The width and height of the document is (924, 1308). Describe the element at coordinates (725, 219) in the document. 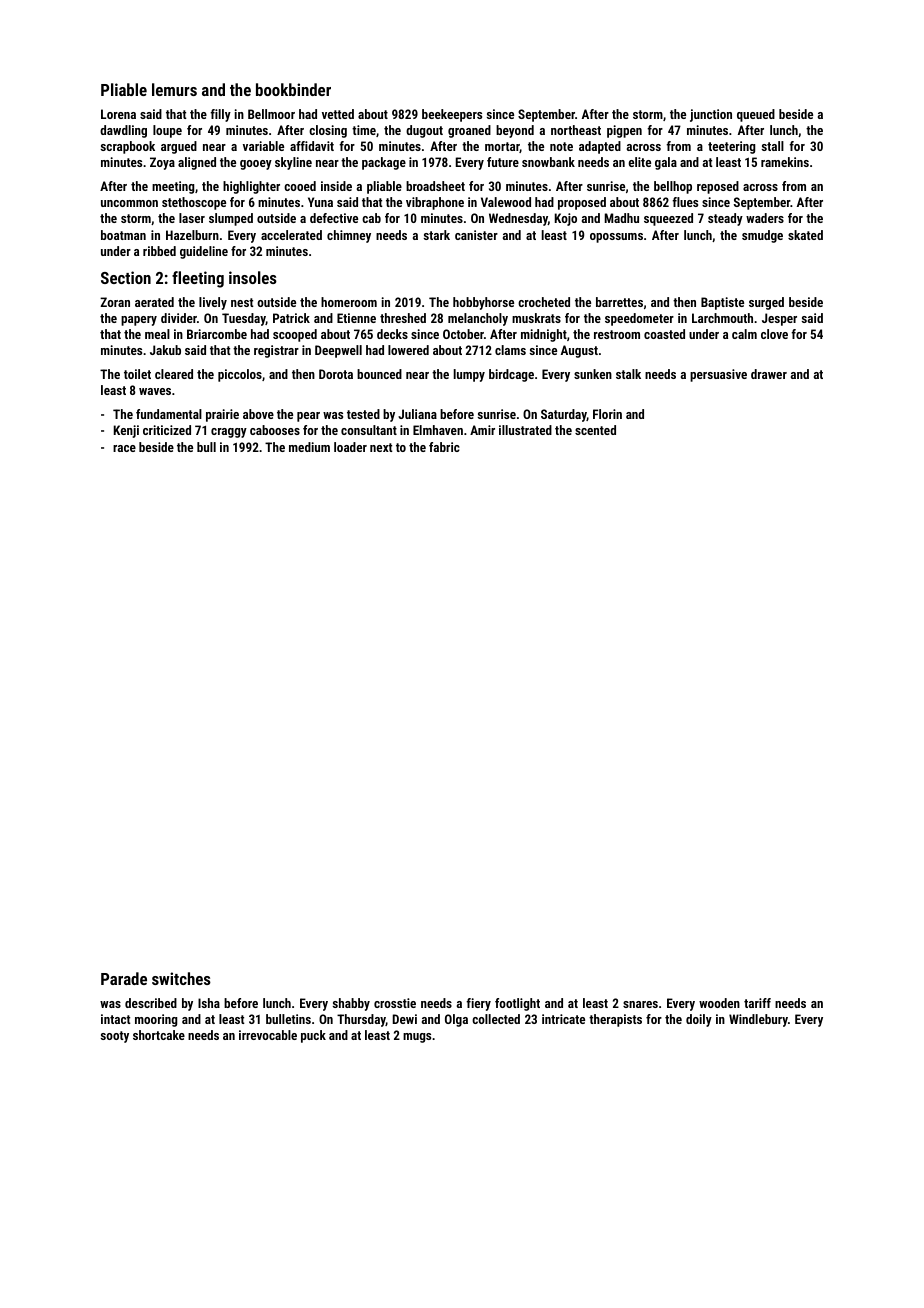

I see `steady` at that location.
